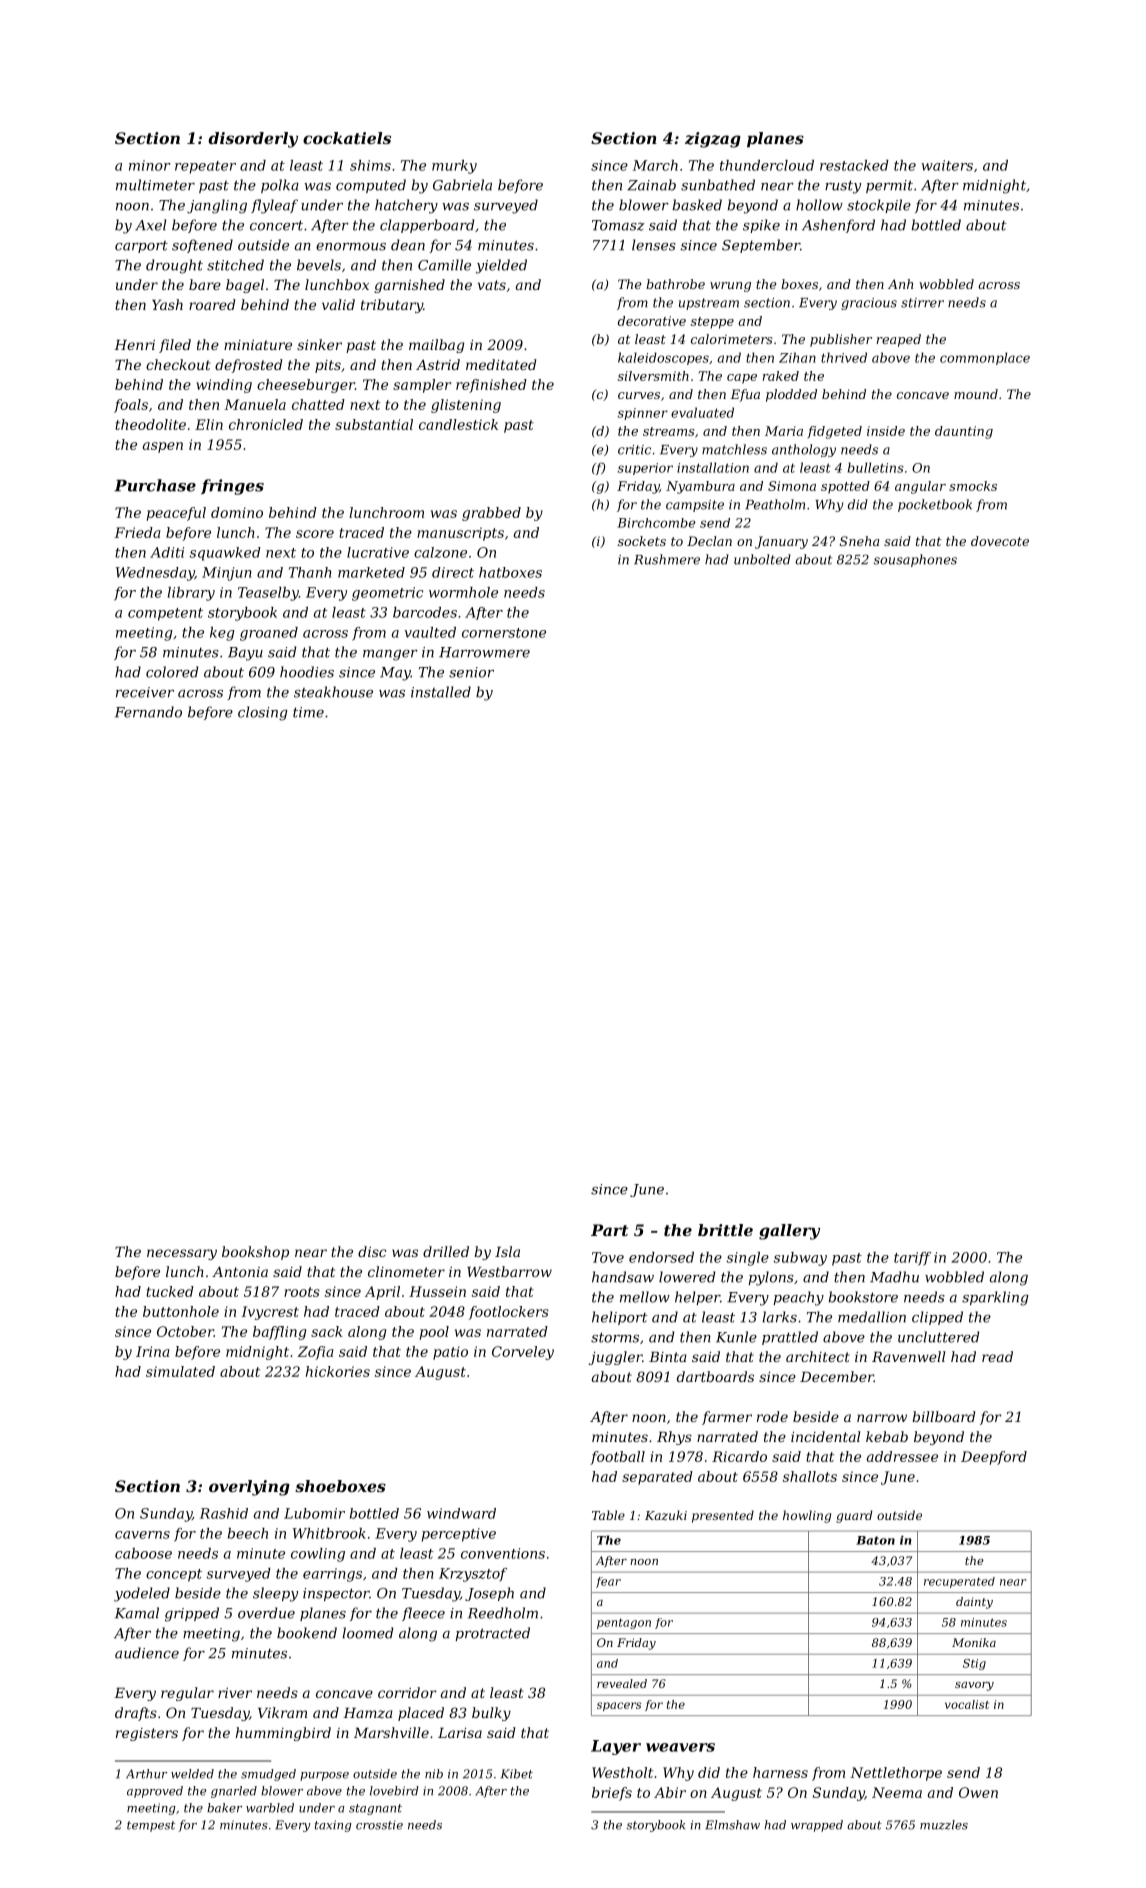 The image size is (1146, 1888). I want to click on groaned, so click(269, 634).
